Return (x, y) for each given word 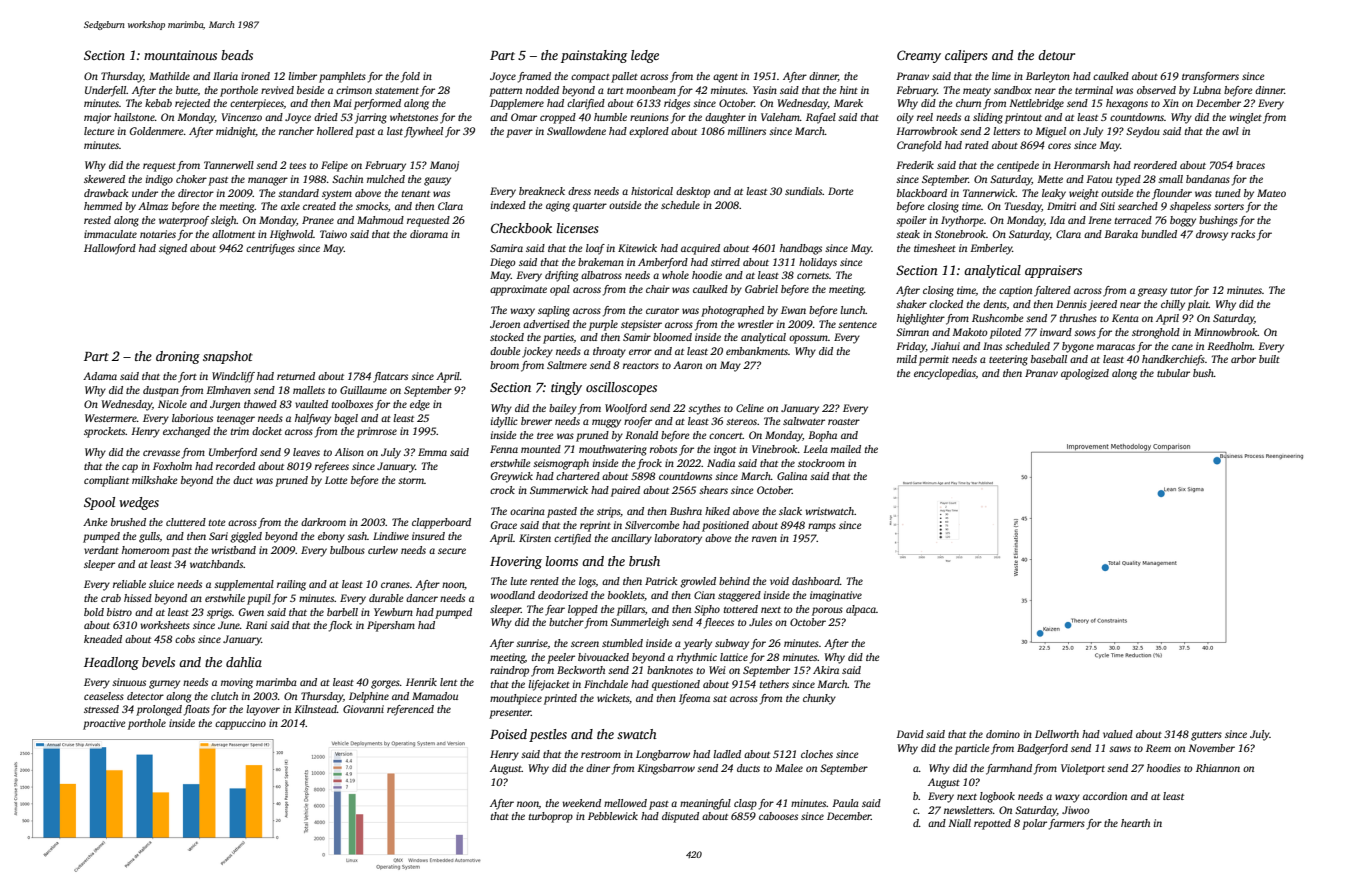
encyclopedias (945, 374)
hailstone (134, 117)
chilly (1173, 305)
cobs (185, 639)
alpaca (861, 610)
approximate (518, 290)
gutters (1206, 736)
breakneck (542, 191)
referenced (410, 710)
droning (178, 357)
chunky (819, 699)
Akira (826, 670)
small (1170, 179)
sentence (857, 324)
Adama (100, 376)
